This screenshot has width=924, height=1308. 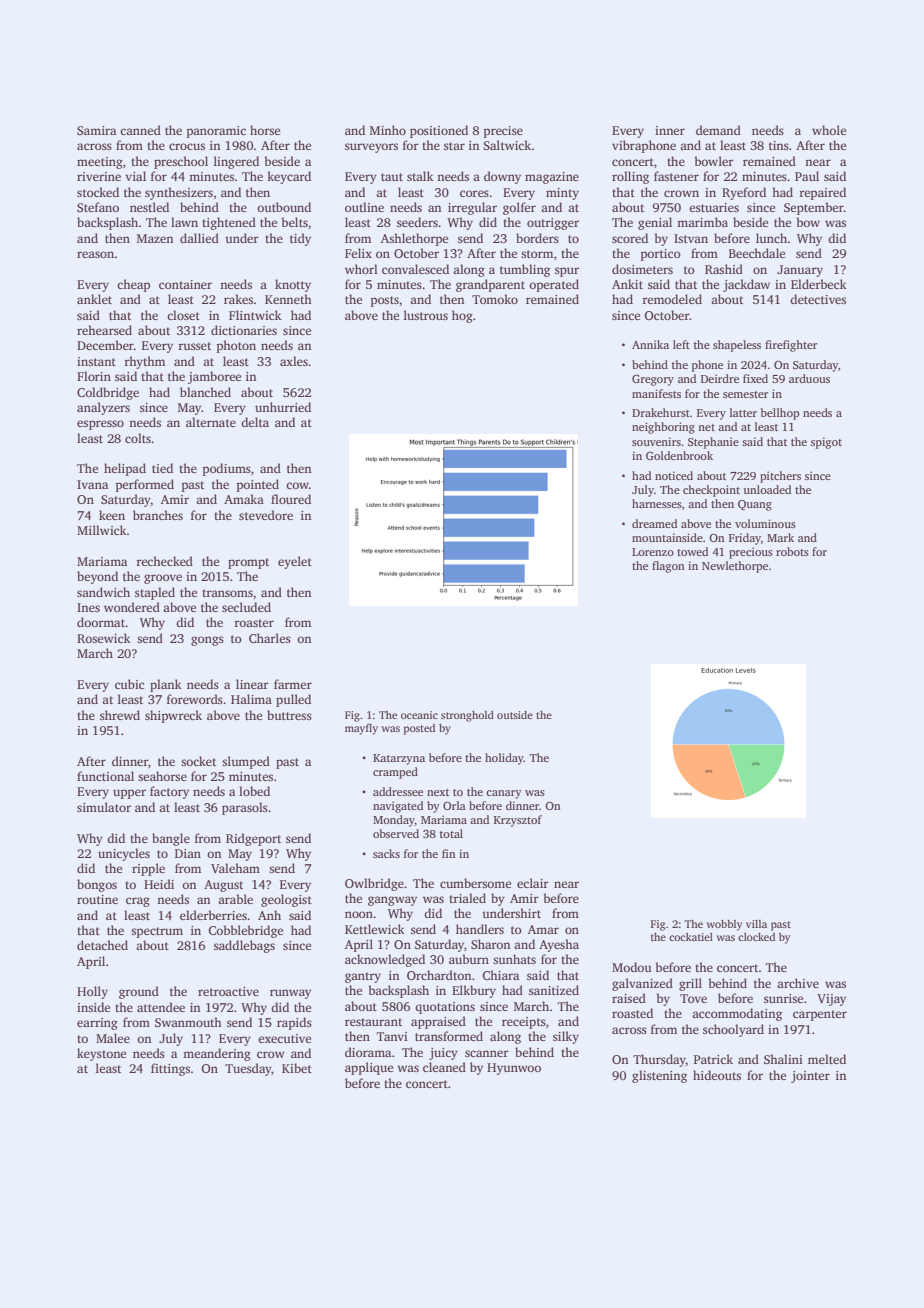 I want to click on espresso, so click(x=100, y=425).
